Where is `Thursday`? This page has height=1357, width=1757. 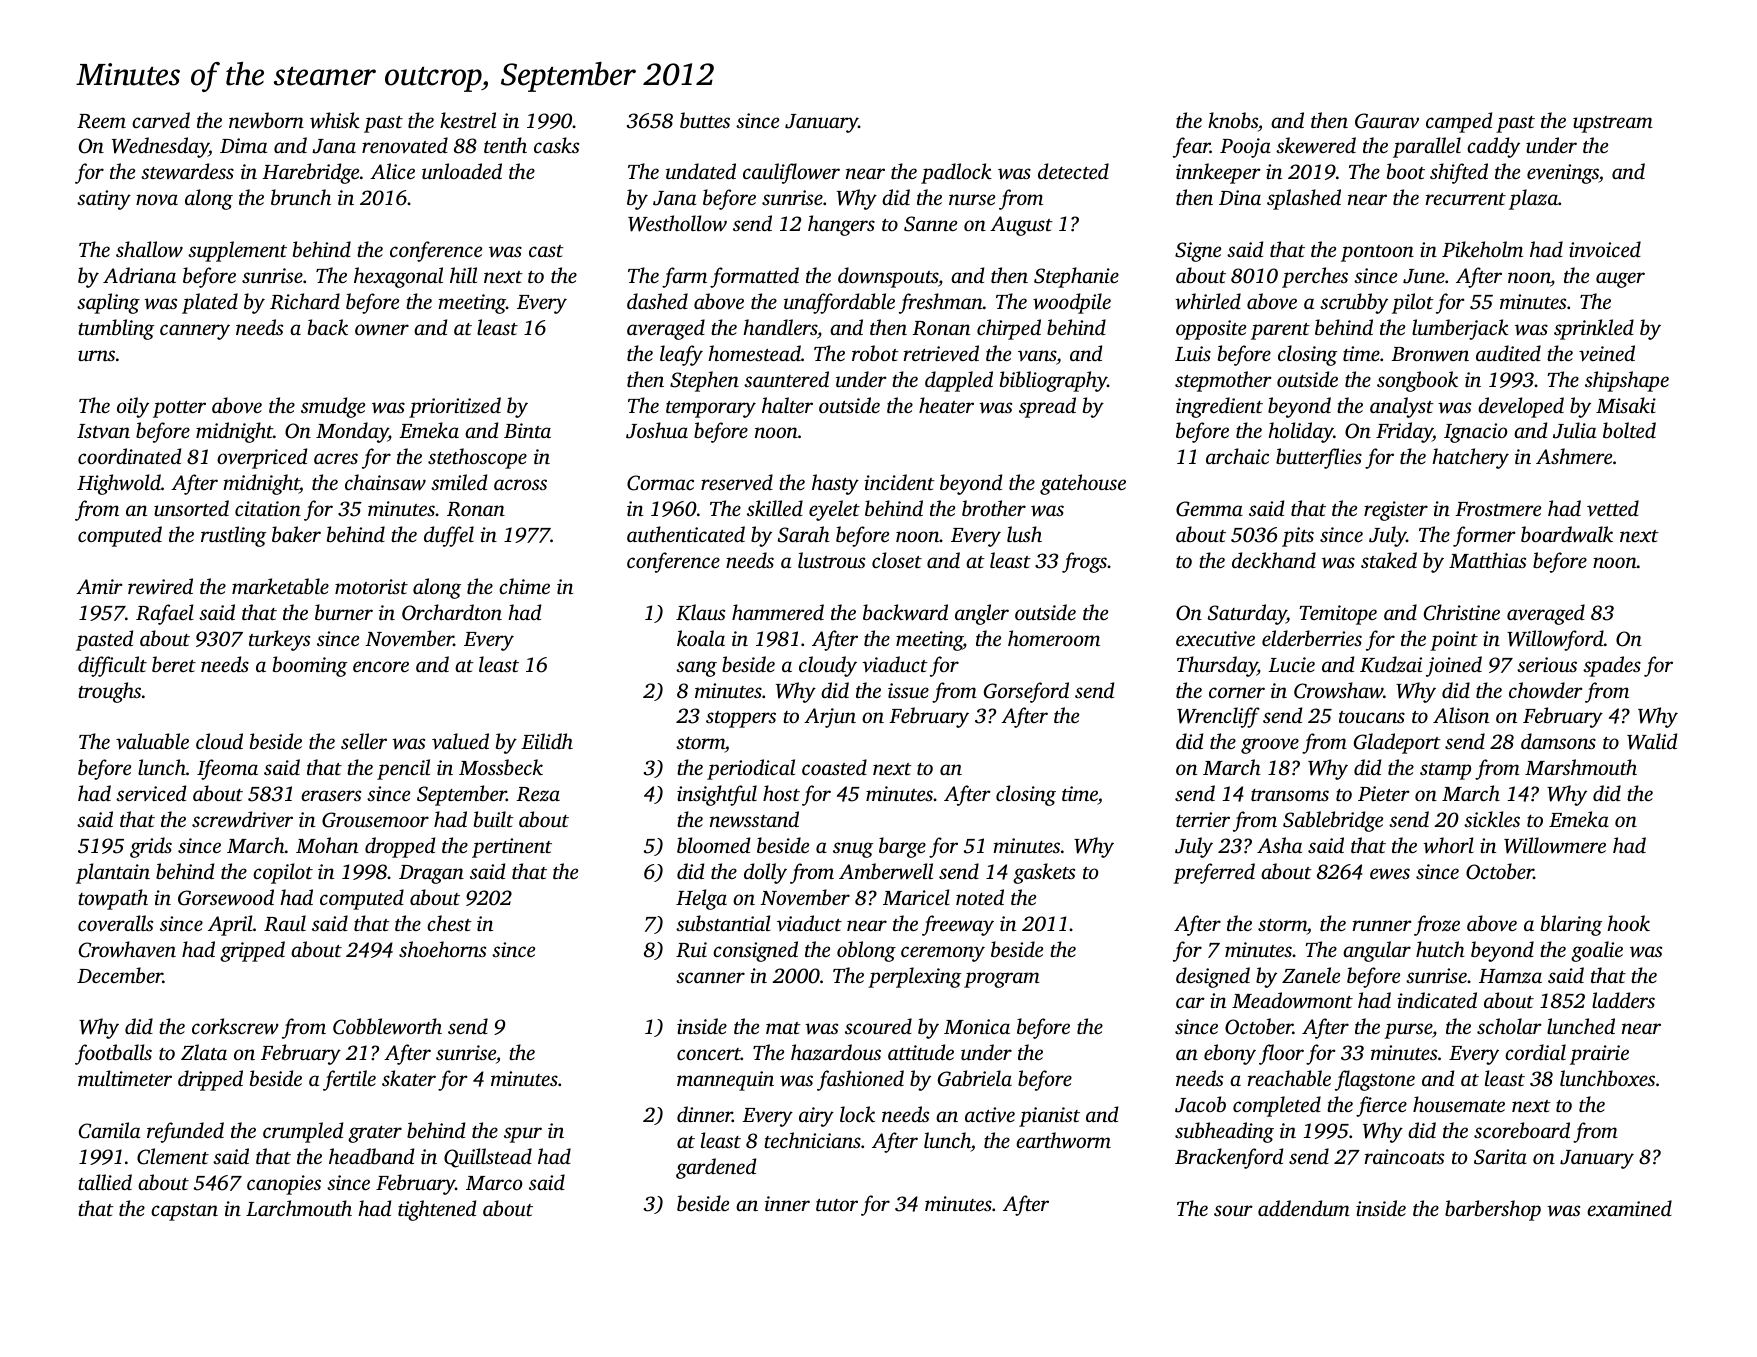 Thursday is located at coordinates (1217, 666).
